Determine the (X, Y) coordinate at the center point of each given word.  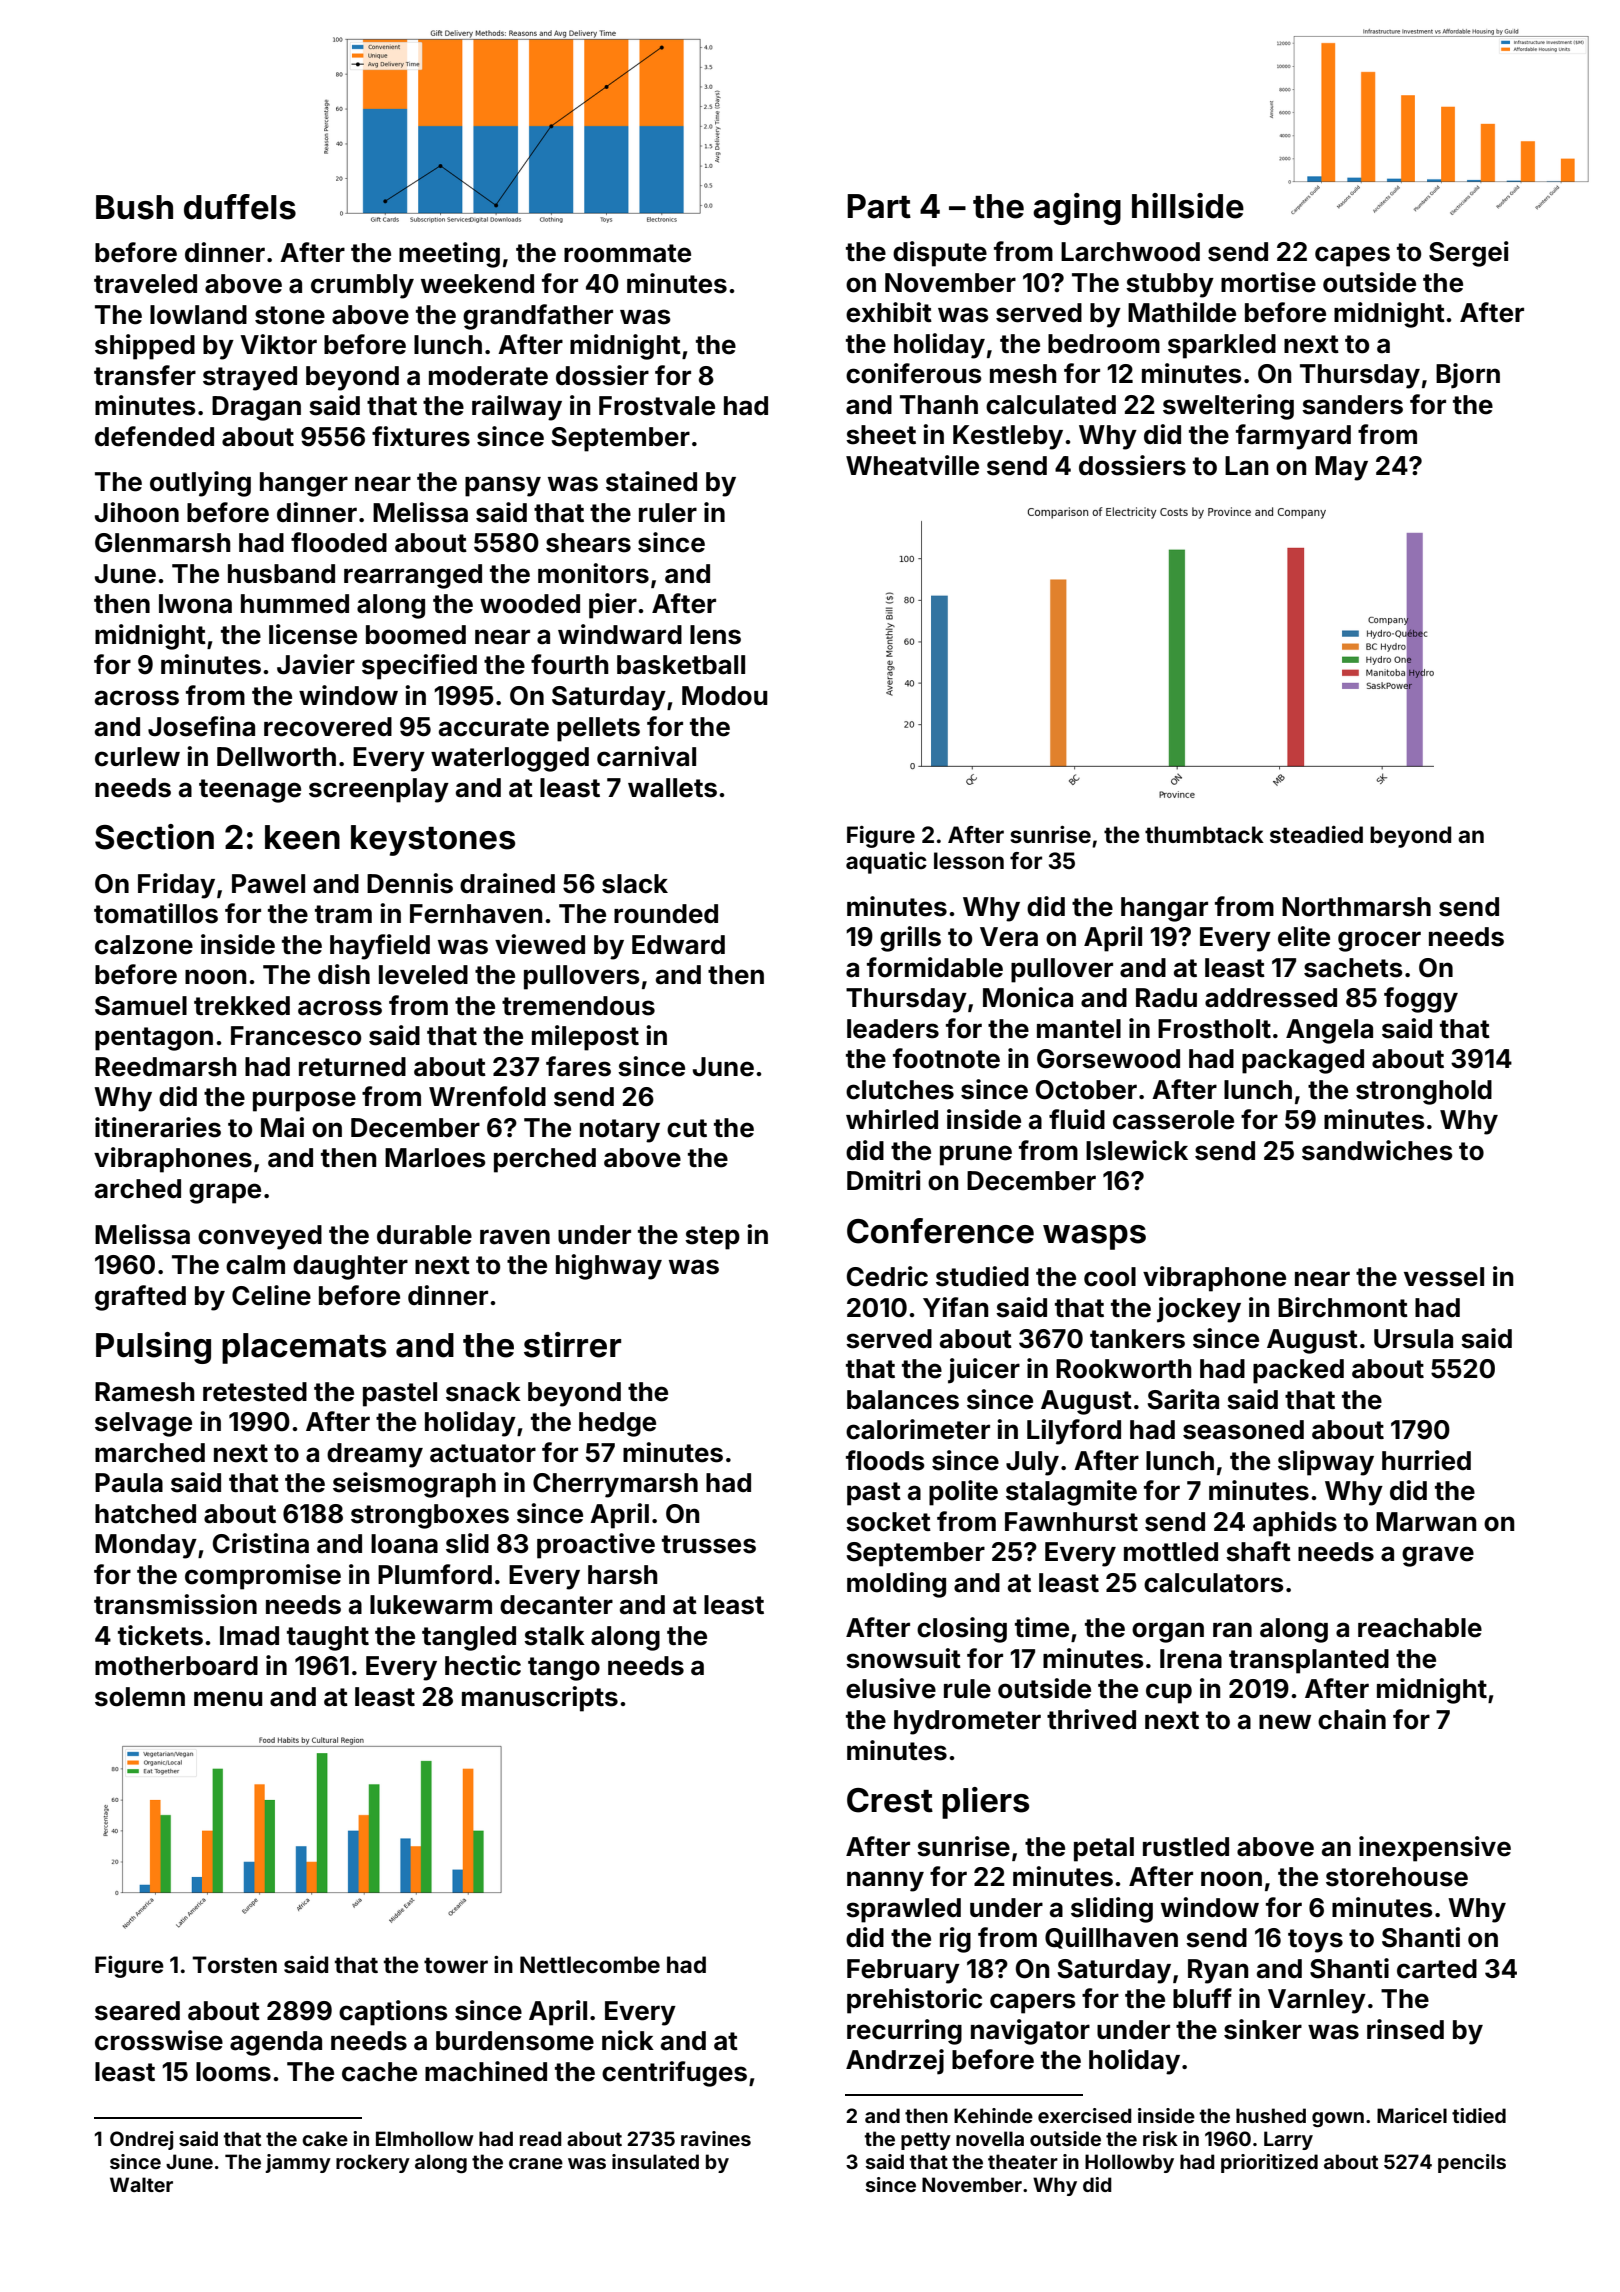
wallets (672, 788)
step (712, 1238)
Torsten (234, 1964)
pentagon (154, 1039)
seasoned (1243, 1430)
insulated (655, 2161)
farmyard (1293, 437)
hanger (304, 484)
